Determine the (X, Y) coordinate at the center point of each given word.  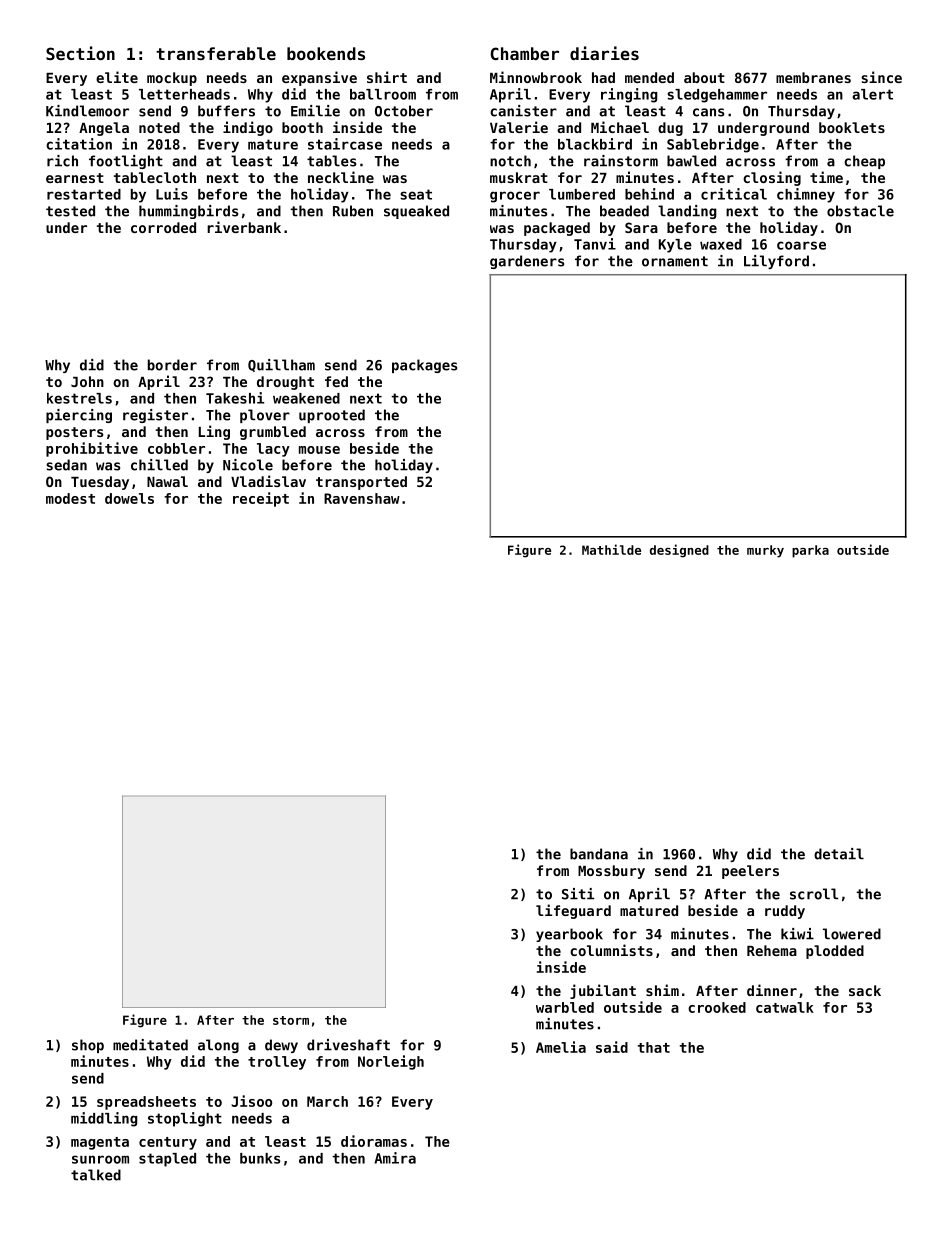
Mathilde (611, 549)
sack (865, 990)
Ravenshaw (362, 498)
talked (96, 1175)
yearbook (569, 935)
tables (331, 161)
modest (70, 498)
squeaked (416, 212)
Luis (172, 194)
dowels (129, 498)
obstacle (860, 211)
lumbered (582, 194)
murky (765, 551)
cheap (864, 162)
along (218, 1046)
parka (810, 551)
